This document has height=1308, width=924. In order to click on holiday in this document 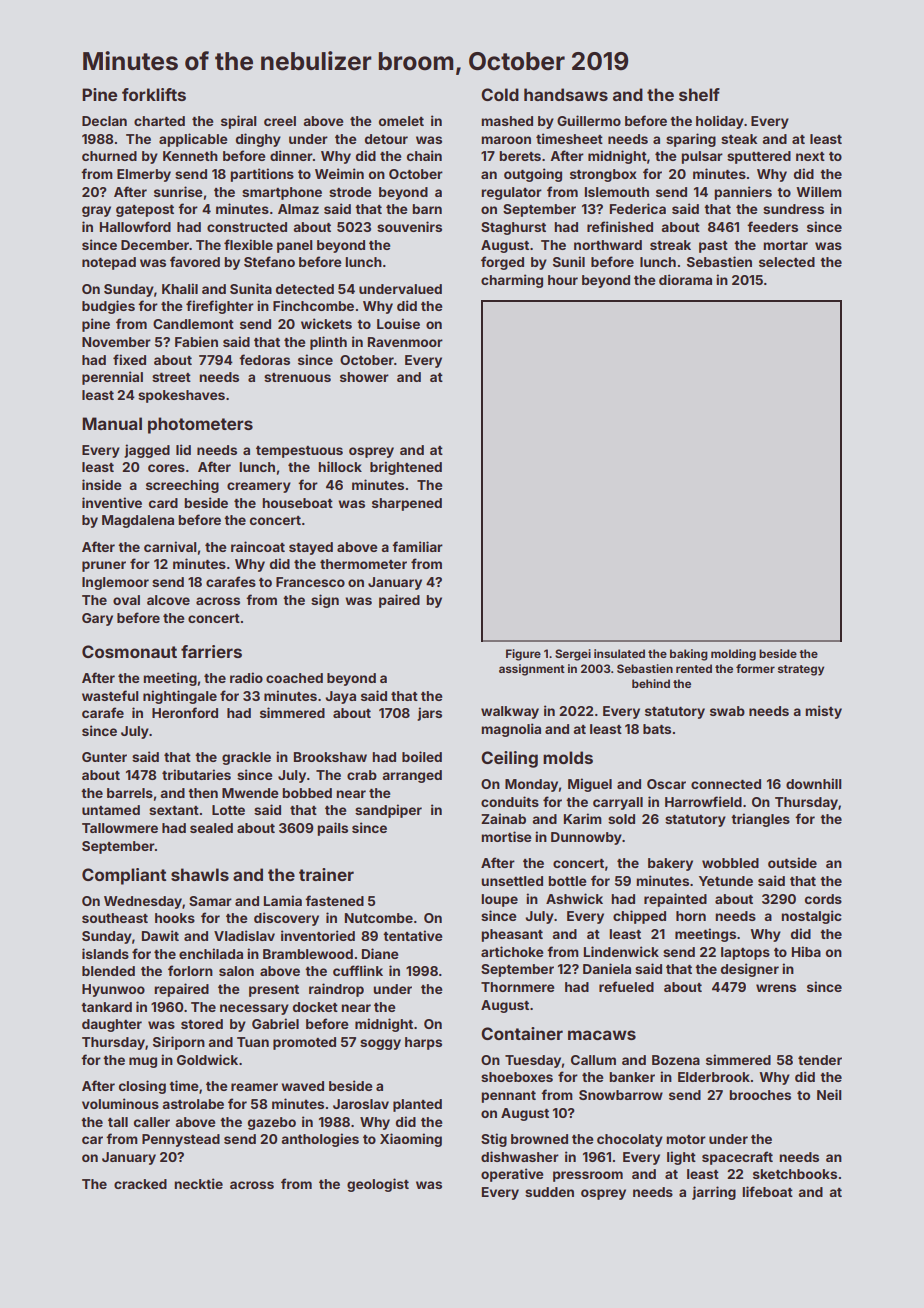, I will do `click(720, 122)`.
